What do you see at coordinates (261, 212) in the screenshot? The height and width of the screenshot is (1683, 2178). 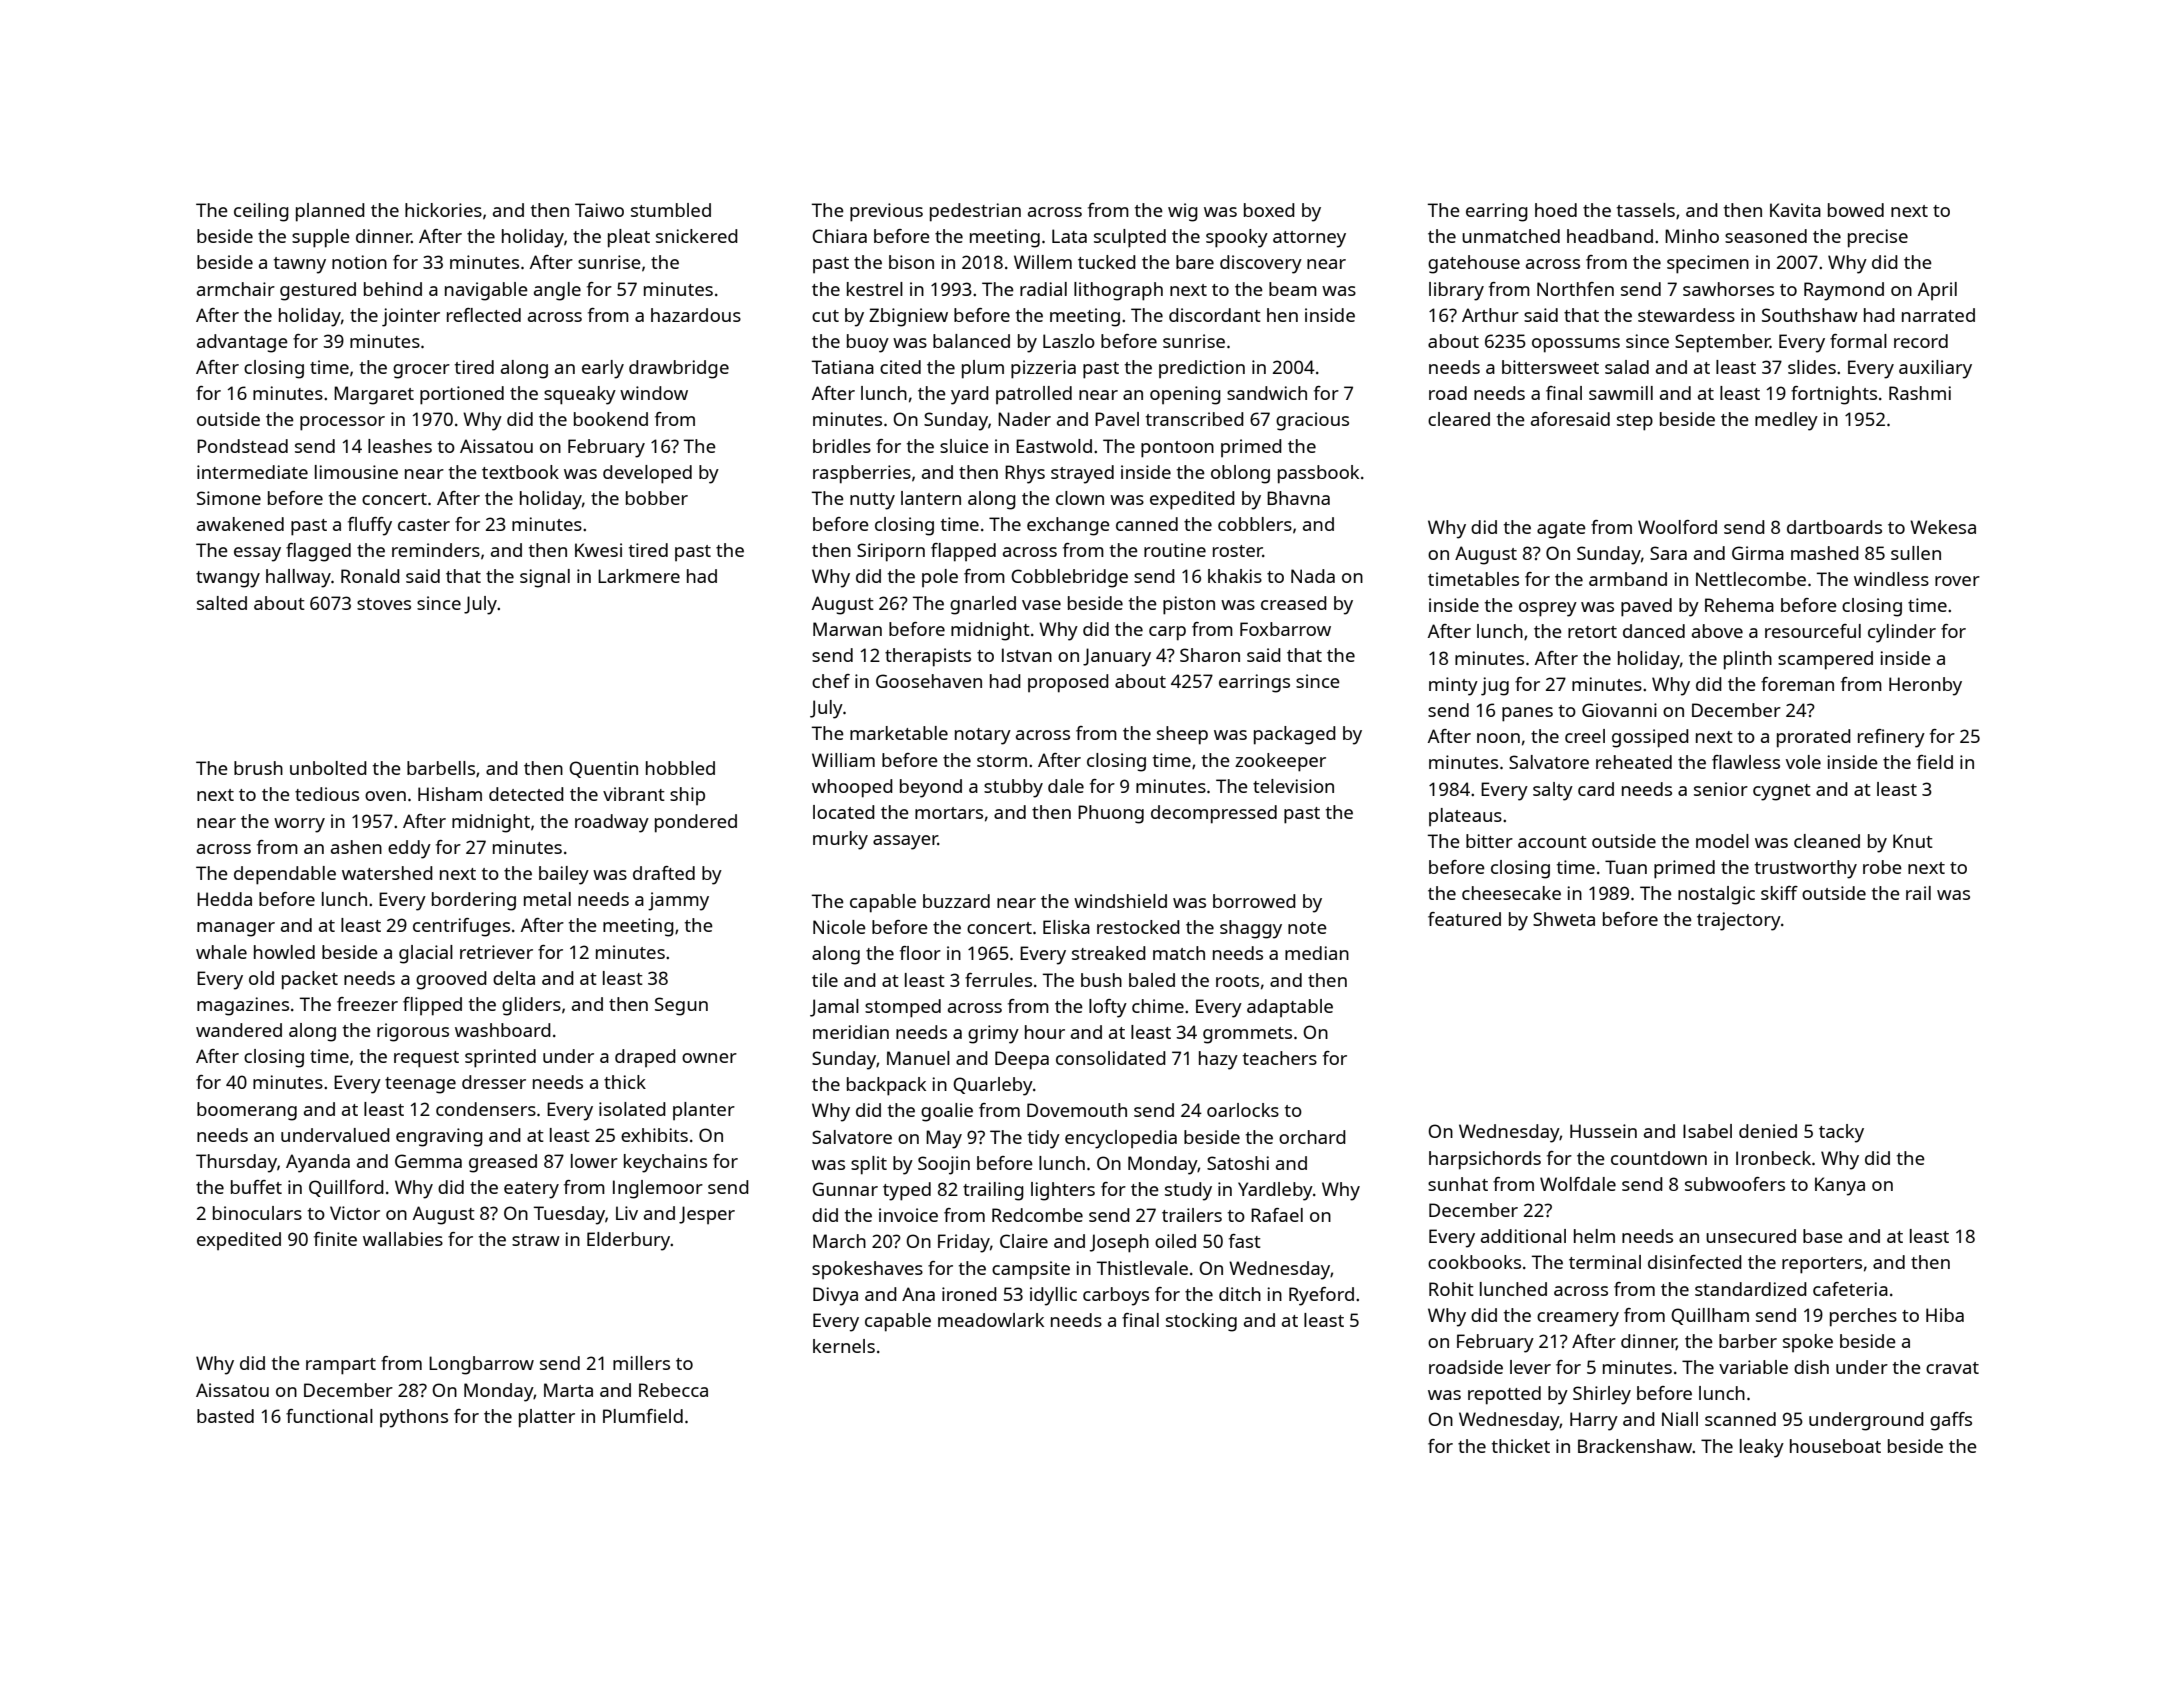 I see `ceiling` at bounding box center [261, 212].
